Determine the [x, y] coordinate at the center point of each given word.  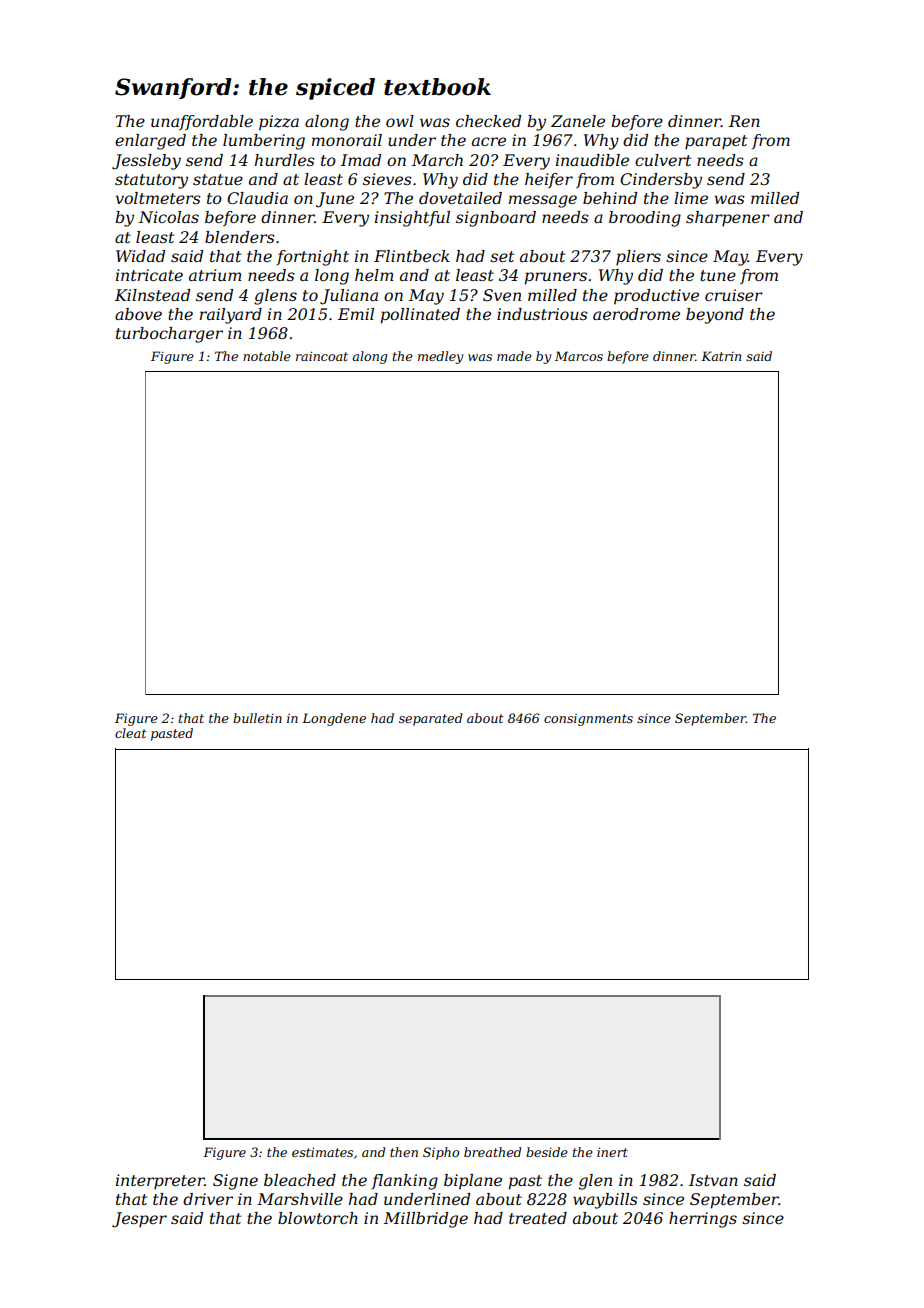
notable [267, 356]
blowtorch [318, 1218]
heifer [549, 181]
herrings [703, 1220]
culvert [663, 160]
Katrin [721, 356]
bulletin [257, 718]
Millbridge [426, 1220]
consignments [588, 720]
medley [440, 357]
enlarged [150, 142]
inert [612, 1152]
